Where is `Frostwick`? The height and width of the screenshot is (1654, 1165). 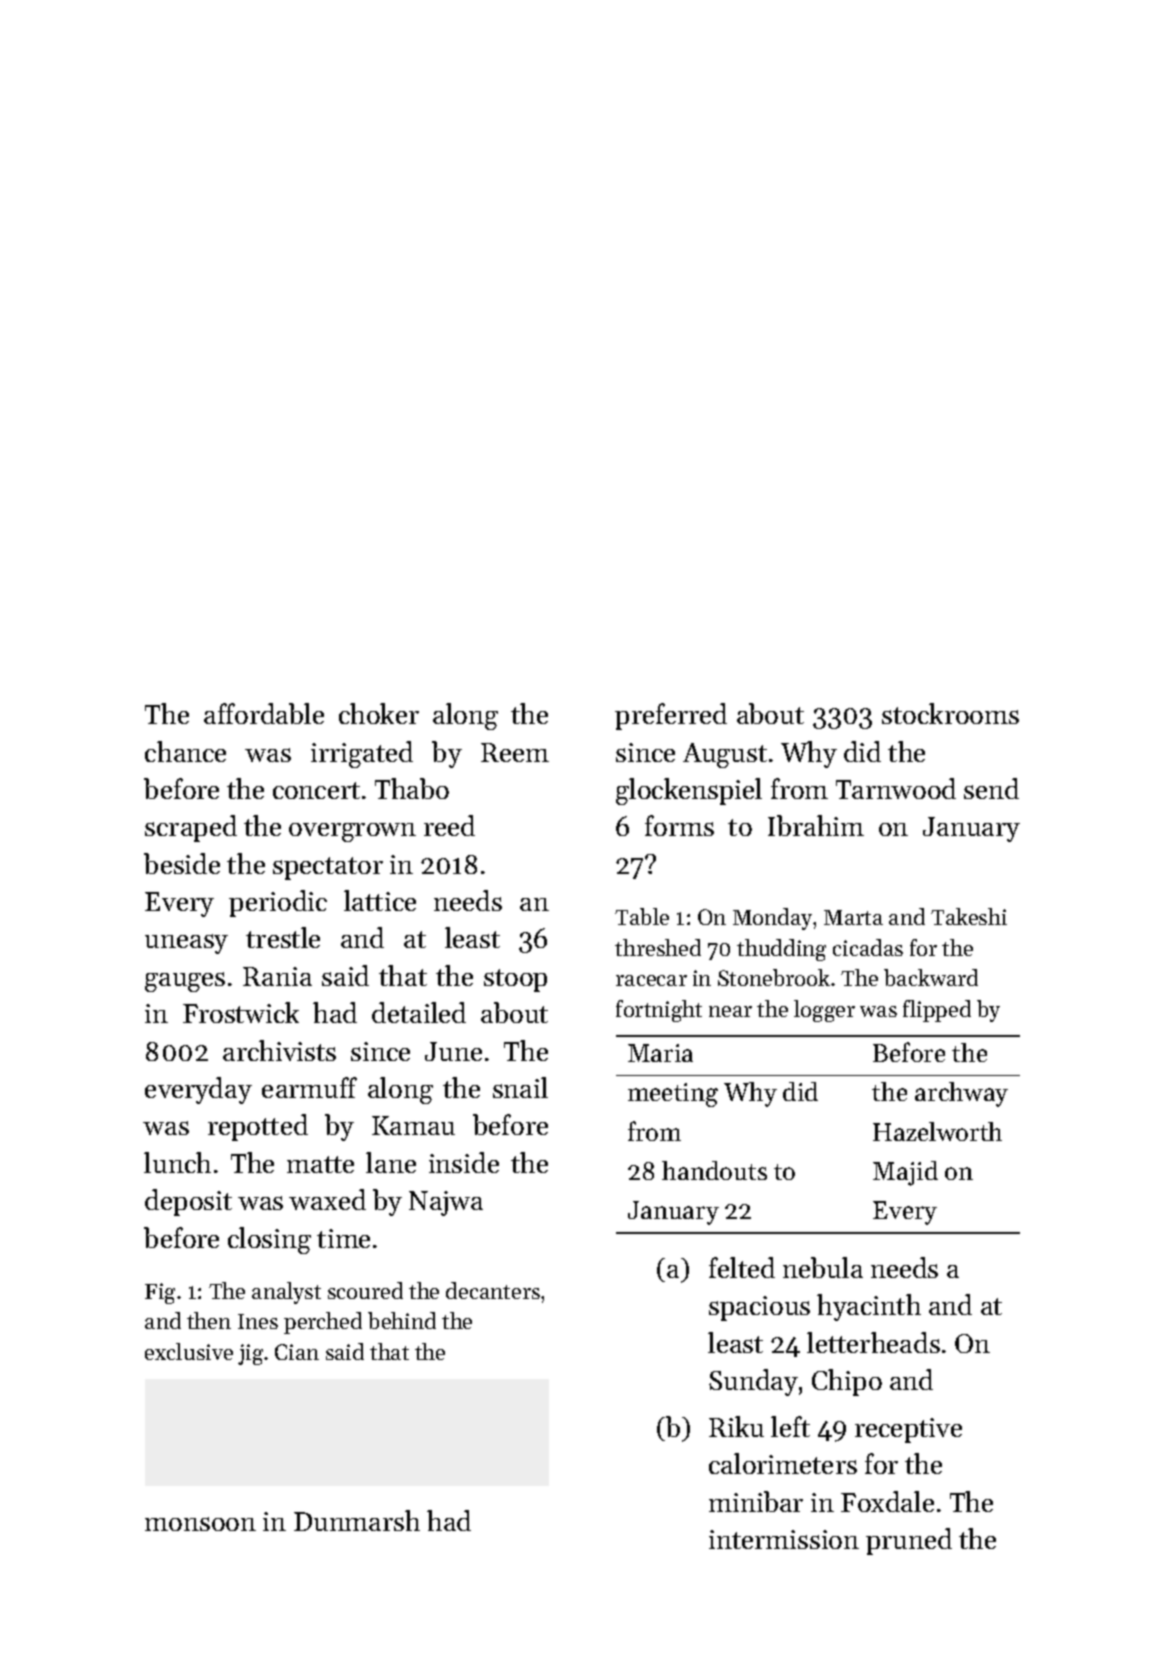
Frostwick is located at coordinates (241, 1012).
